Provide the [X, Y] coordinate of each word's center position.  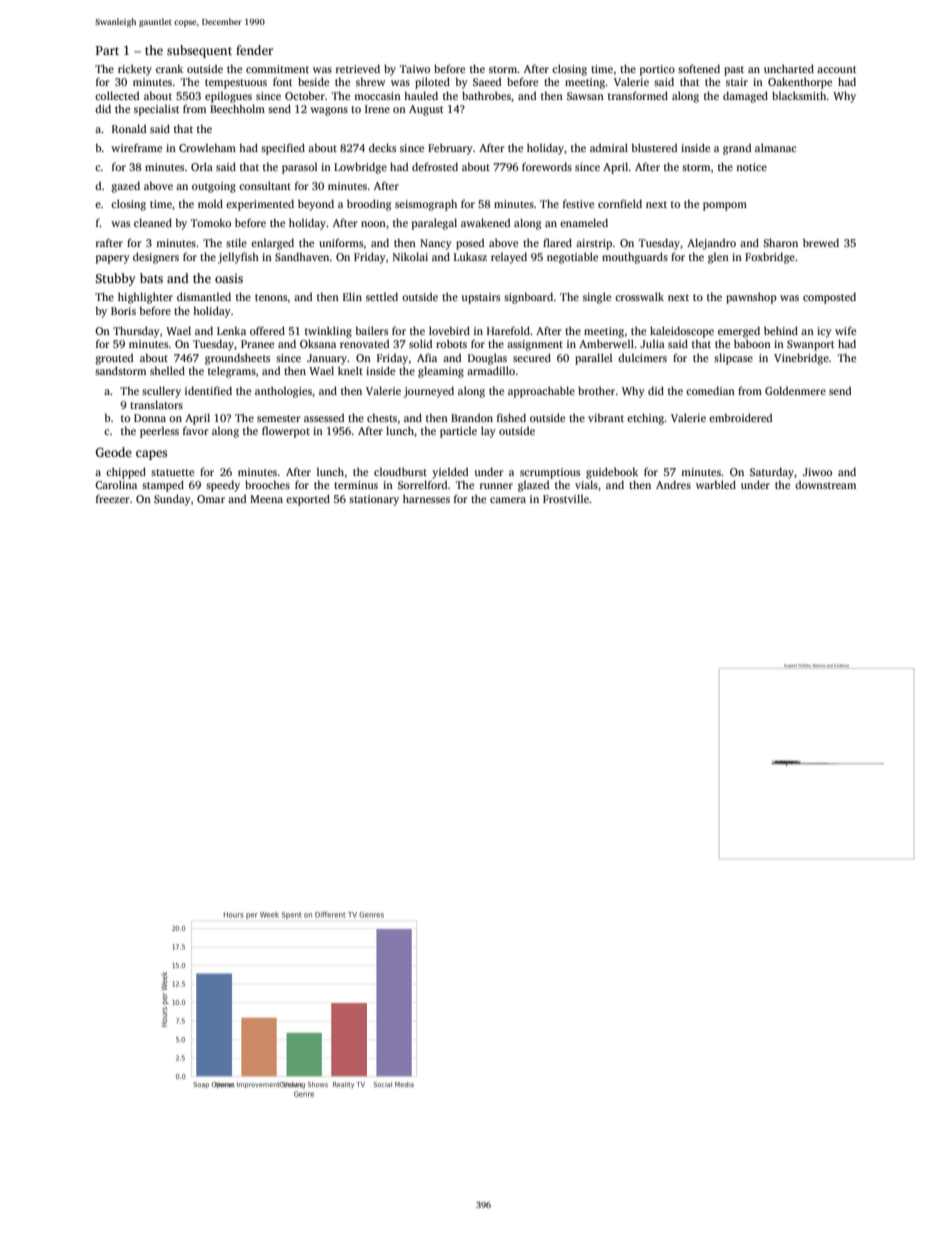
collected [117, 95]
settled [382, 296]
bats [151, 278]
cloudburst [400, 471]
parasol [299, 168]
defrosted [435, 166]
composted [829, 298]
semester [279, 418]
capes [151, 455]
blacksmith [799, 95]
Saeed [487, 81]
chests [382, 417]
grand [737, 149]
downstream [825, 484]
